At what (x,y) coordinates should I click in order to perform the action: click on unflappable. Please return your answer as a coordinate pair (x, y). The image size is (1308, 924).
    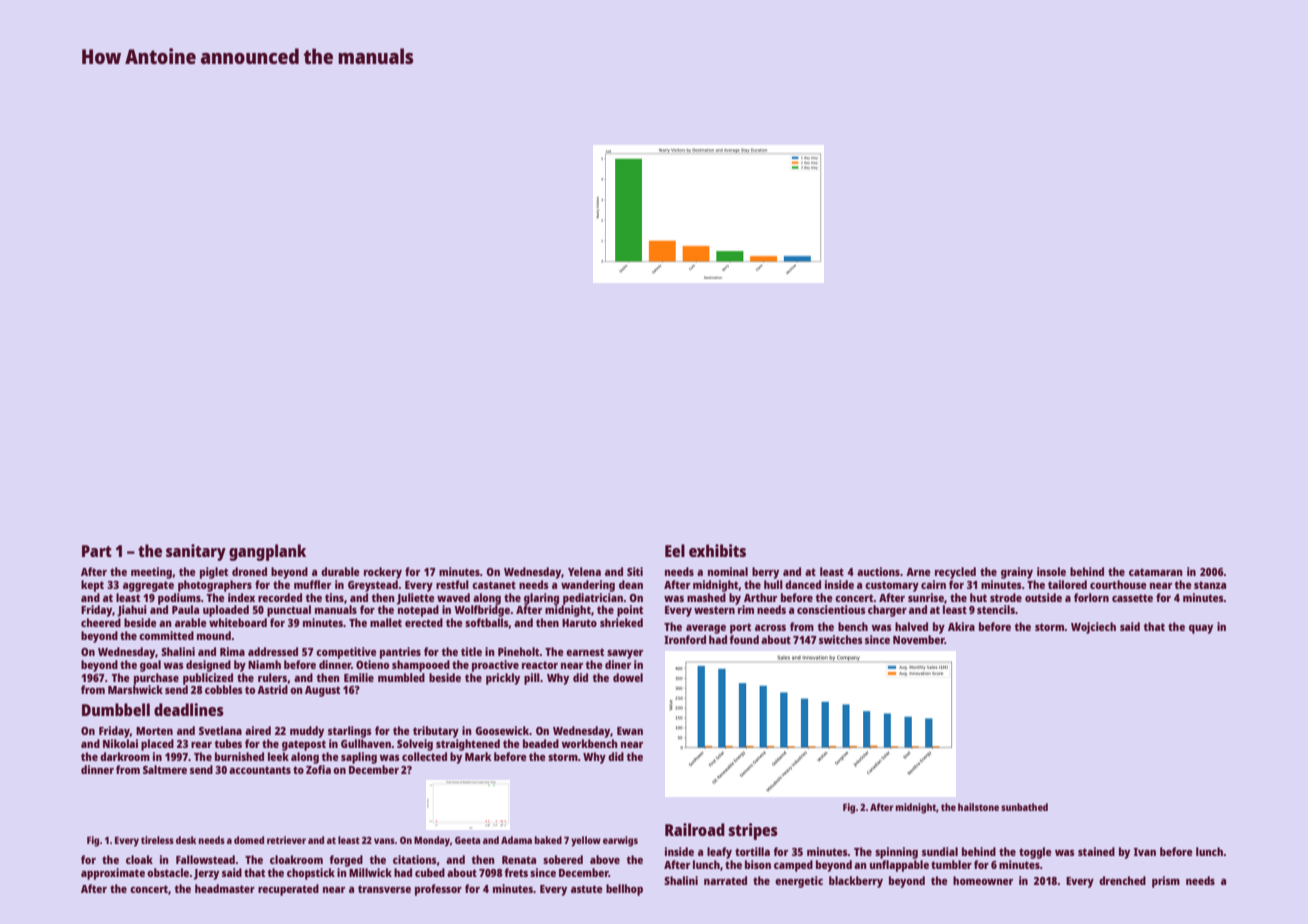
    Looking at the image, I should click on (899, 866).
